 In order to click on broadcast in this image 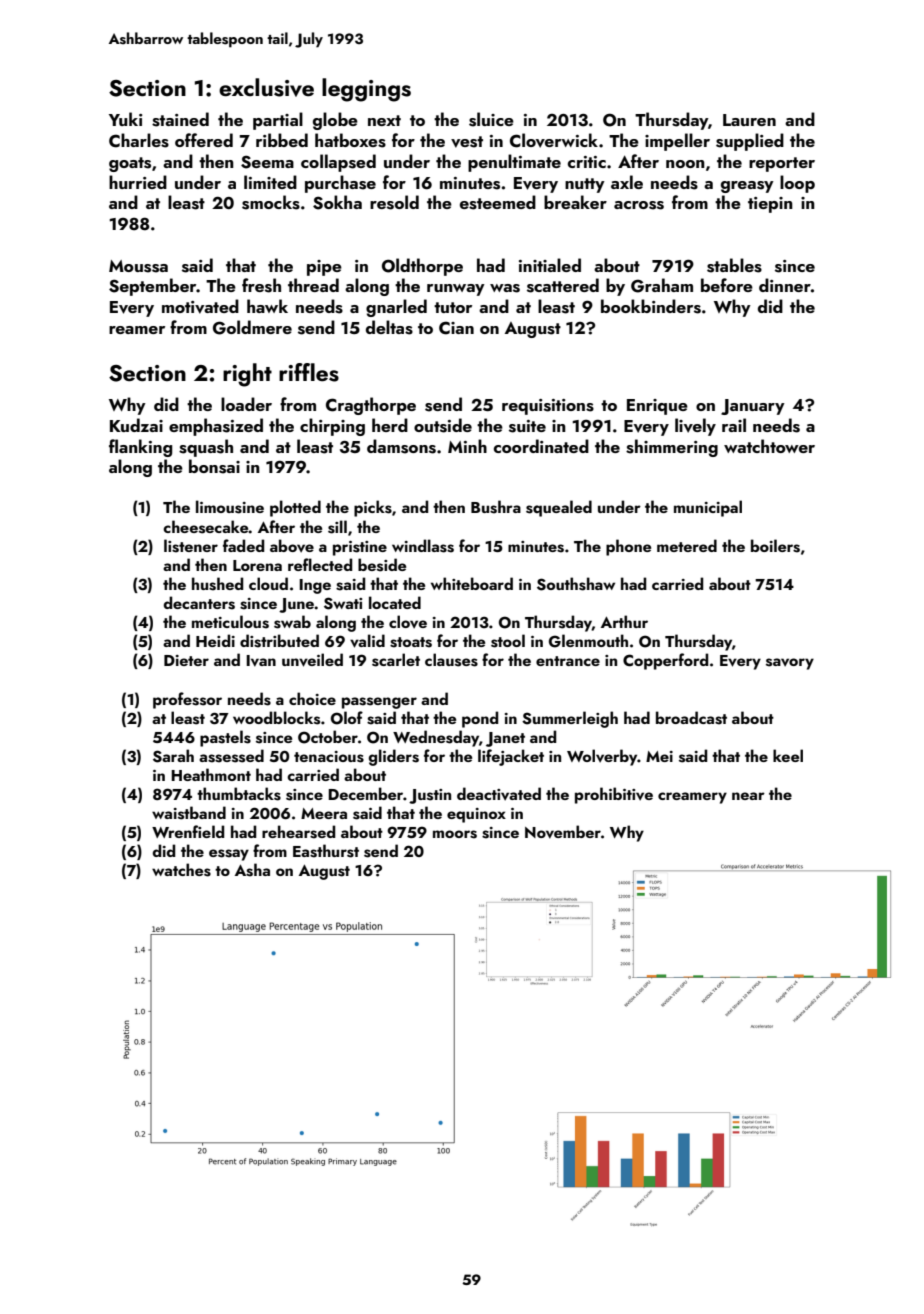, I will do `click(691, 718)`.
